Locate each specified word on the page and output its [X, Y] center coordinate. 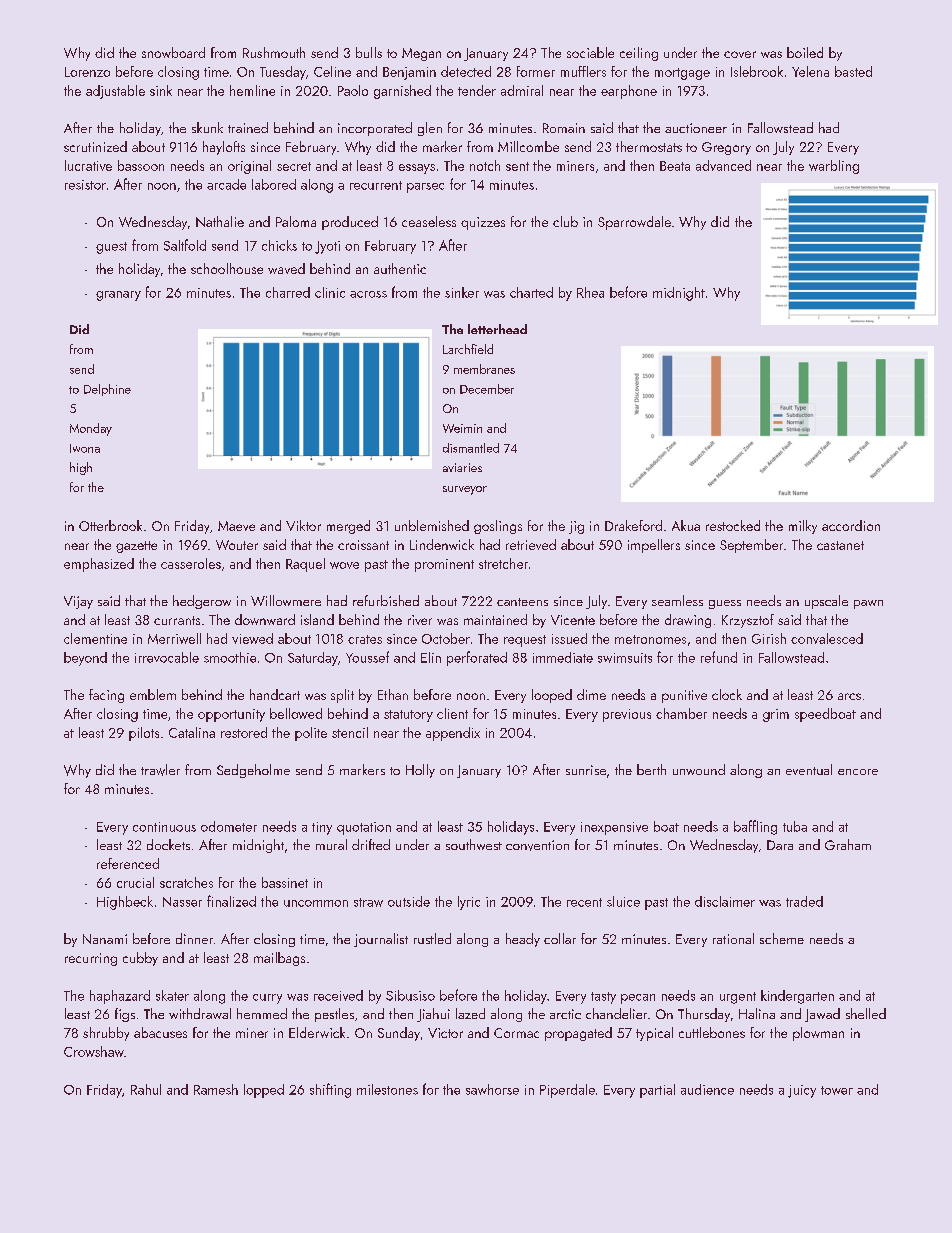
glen [430, 129]
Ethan [393, 694]
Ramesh [216, 1089]
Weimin [462, 428]
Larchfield [468, 349]
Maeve [236, 526]
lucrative [88, 165]
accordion [851, 525]
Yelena [810, 71]
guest [111, 248]
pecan [638, 999]
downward [265, 619]
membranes [484, 369]
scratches [186, 882]
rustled [432, 938]
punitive [684, 696]
